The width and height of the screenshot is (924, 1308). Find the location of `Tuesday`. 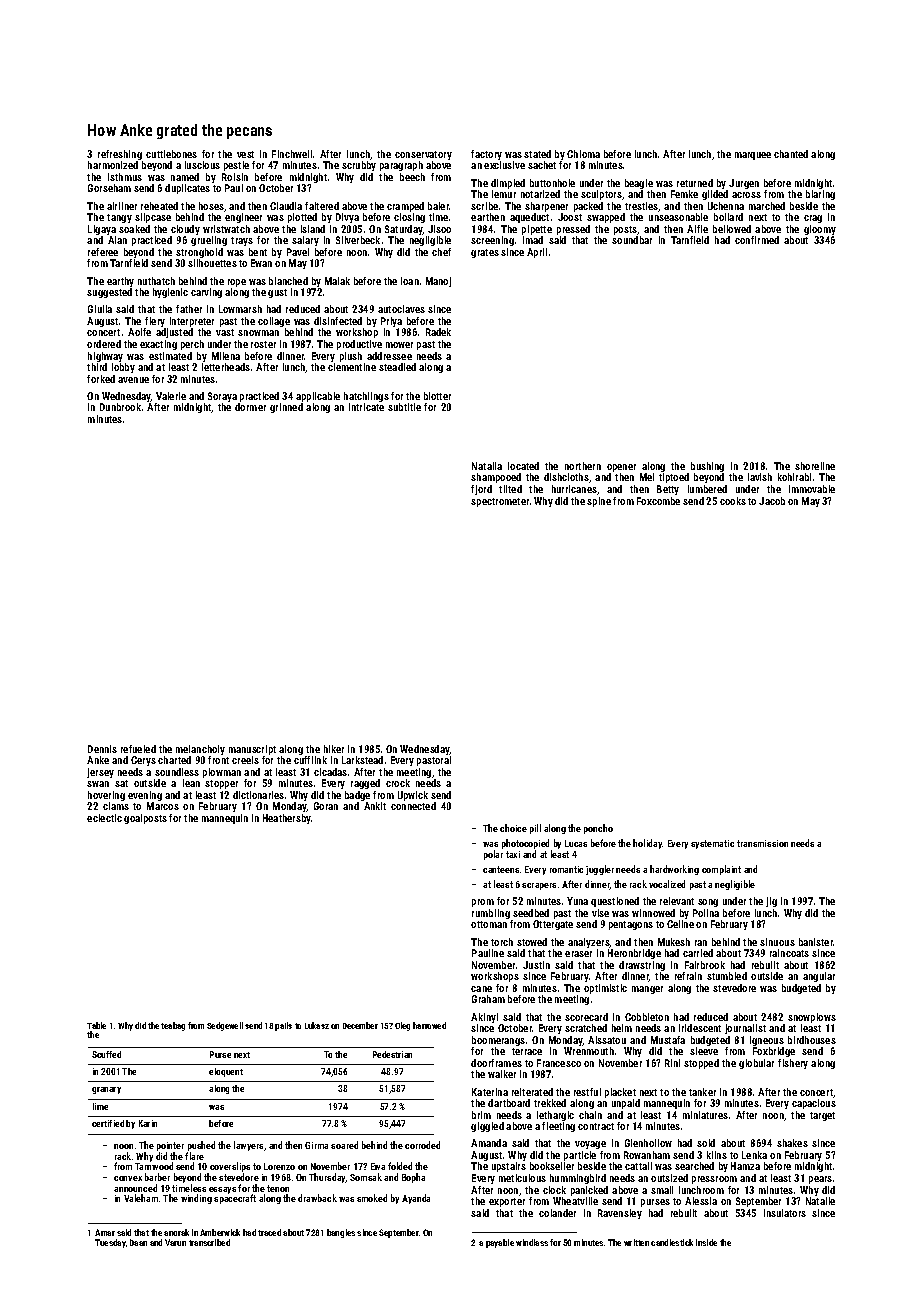

Tuesday is located at coordinates (110, 1243).
